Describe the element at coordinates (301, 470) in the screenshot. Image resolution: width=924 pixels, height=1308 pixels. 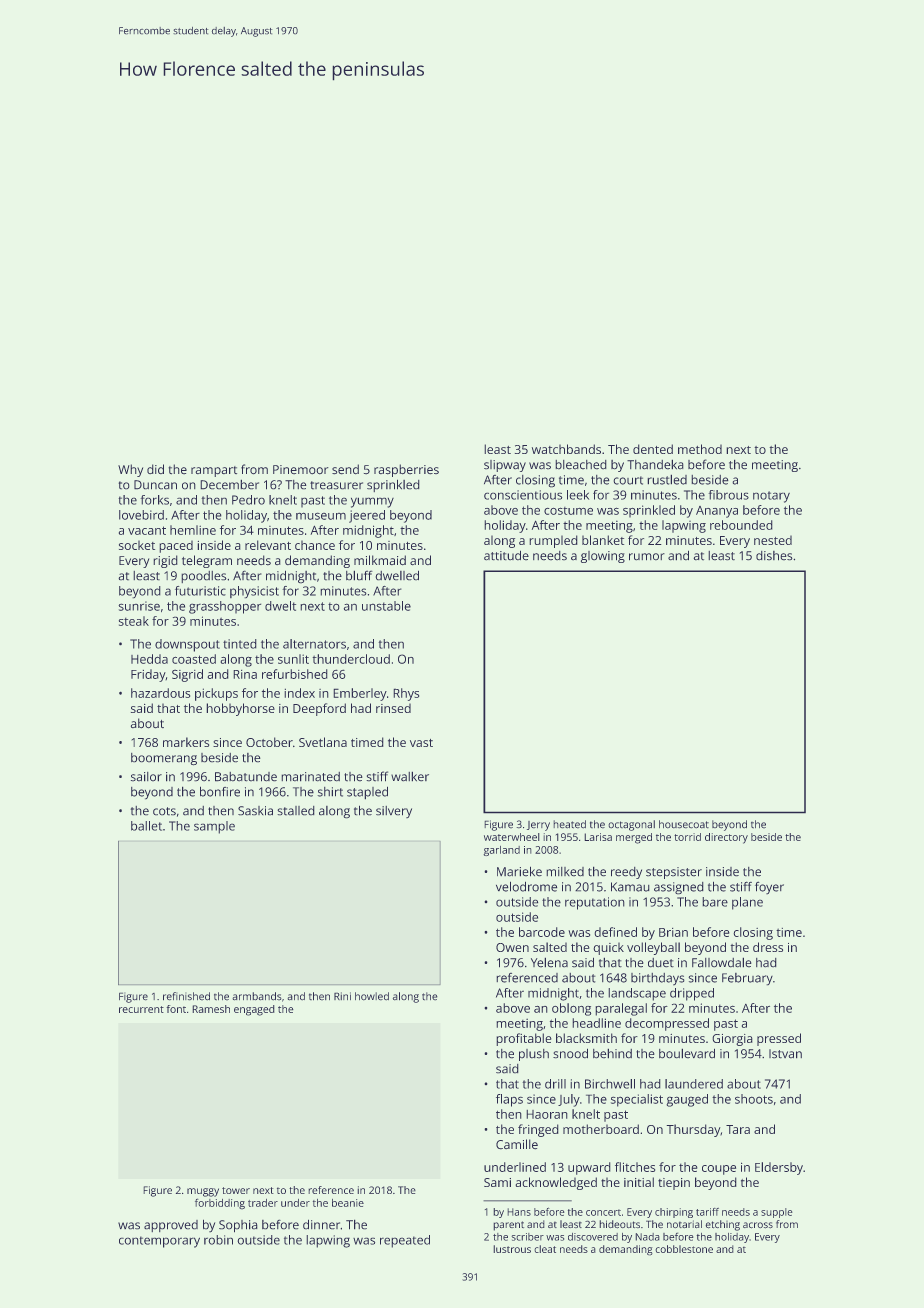
I see `Pinemoor` at that location.
